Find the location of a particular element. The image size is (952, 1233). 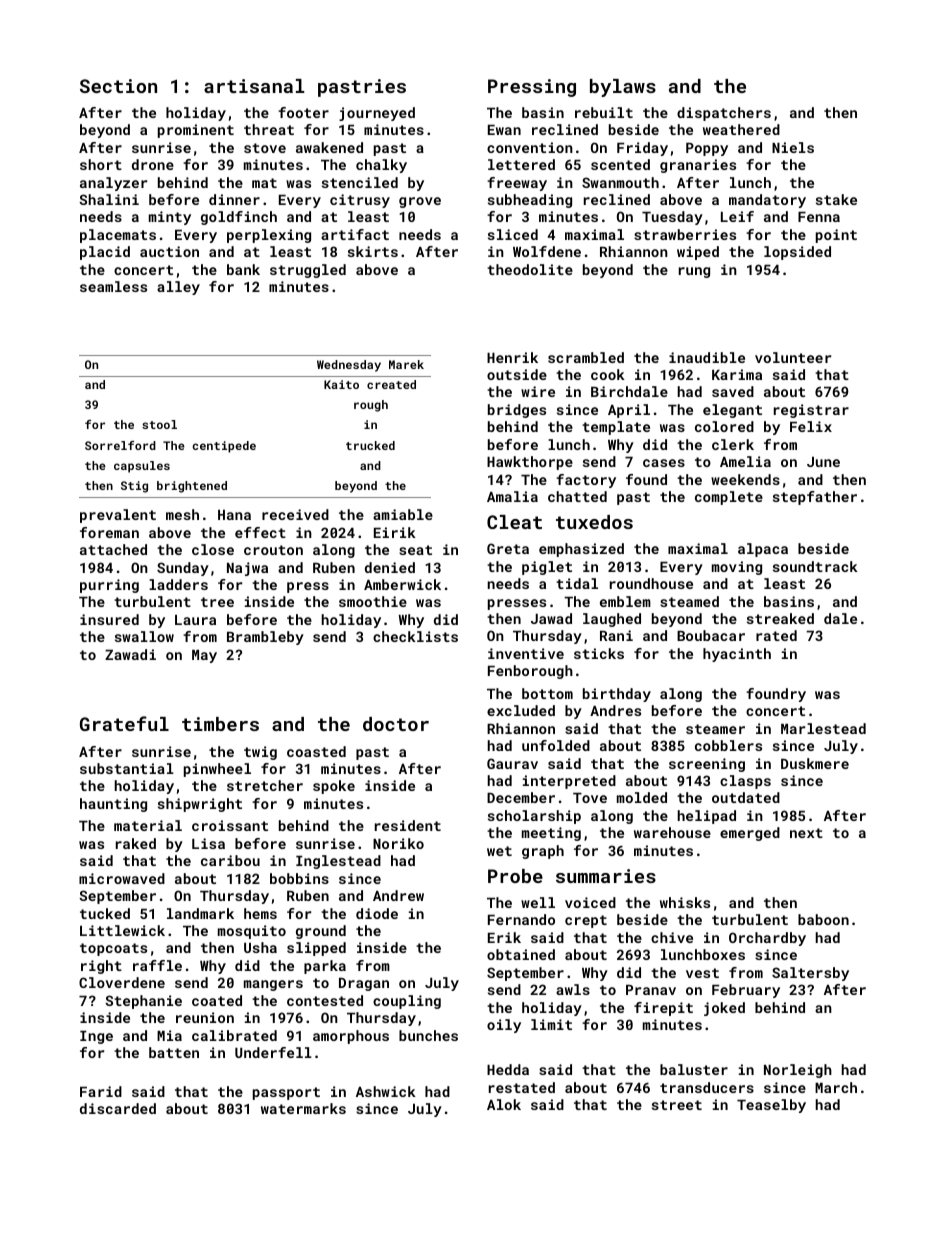

trucked is located at coordinates (370, 445).
